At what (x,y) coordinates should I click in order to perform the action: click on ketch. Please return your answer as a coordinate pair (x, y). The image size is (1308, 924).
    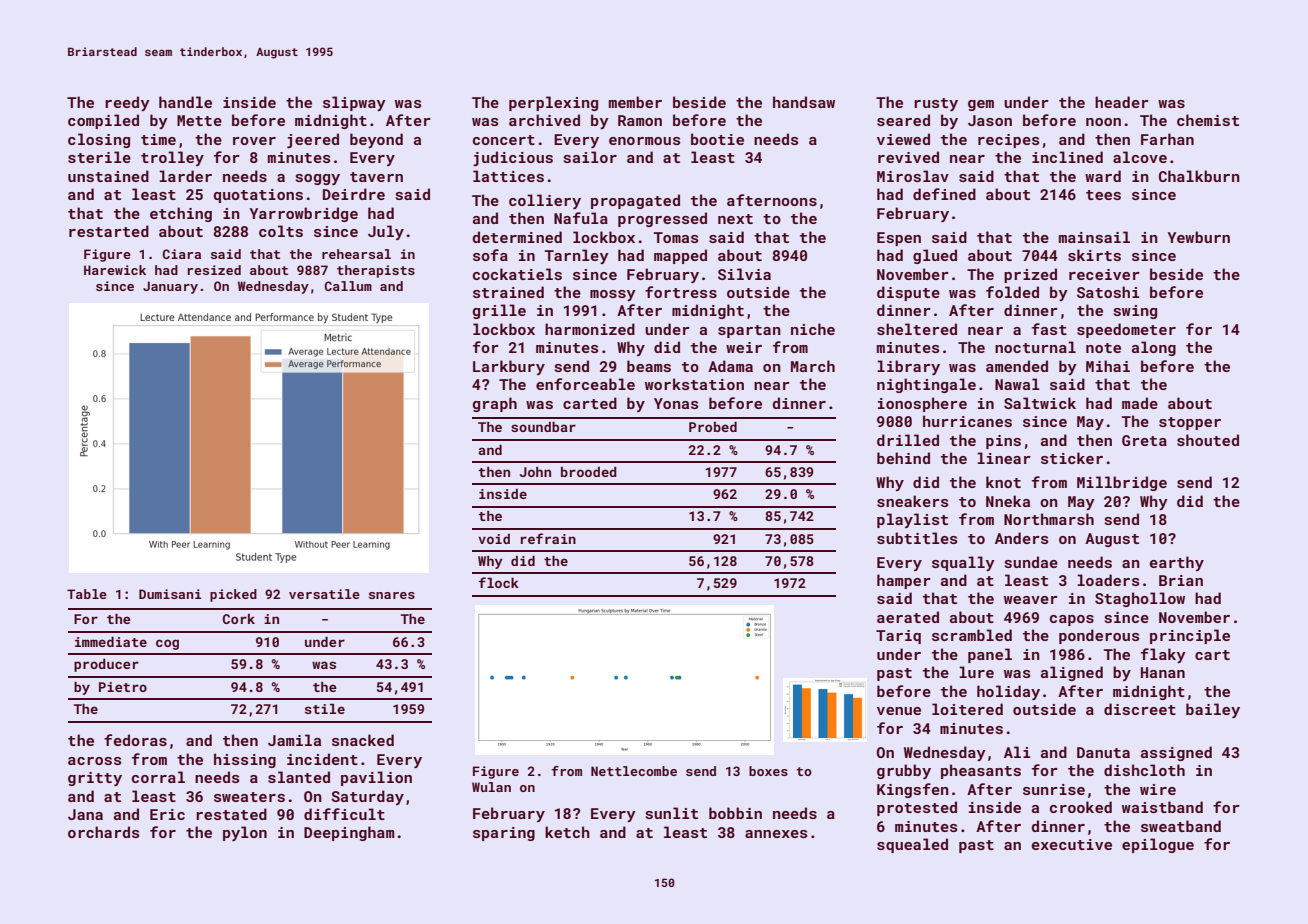
    Looking at the image, I should click on (567, 832).
